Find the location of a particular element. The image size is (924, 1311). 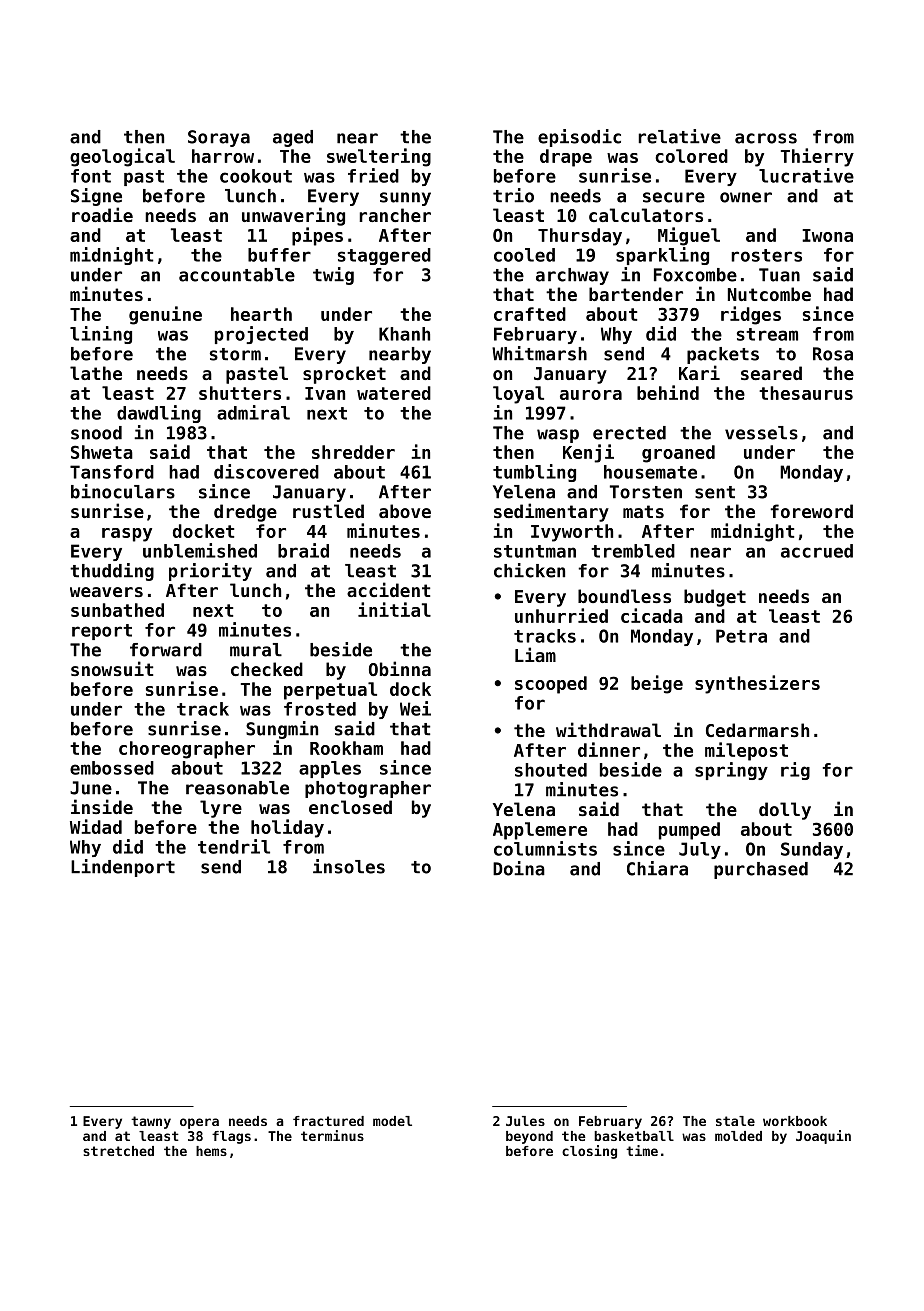

foreword is located at coordinates (811, 511).
